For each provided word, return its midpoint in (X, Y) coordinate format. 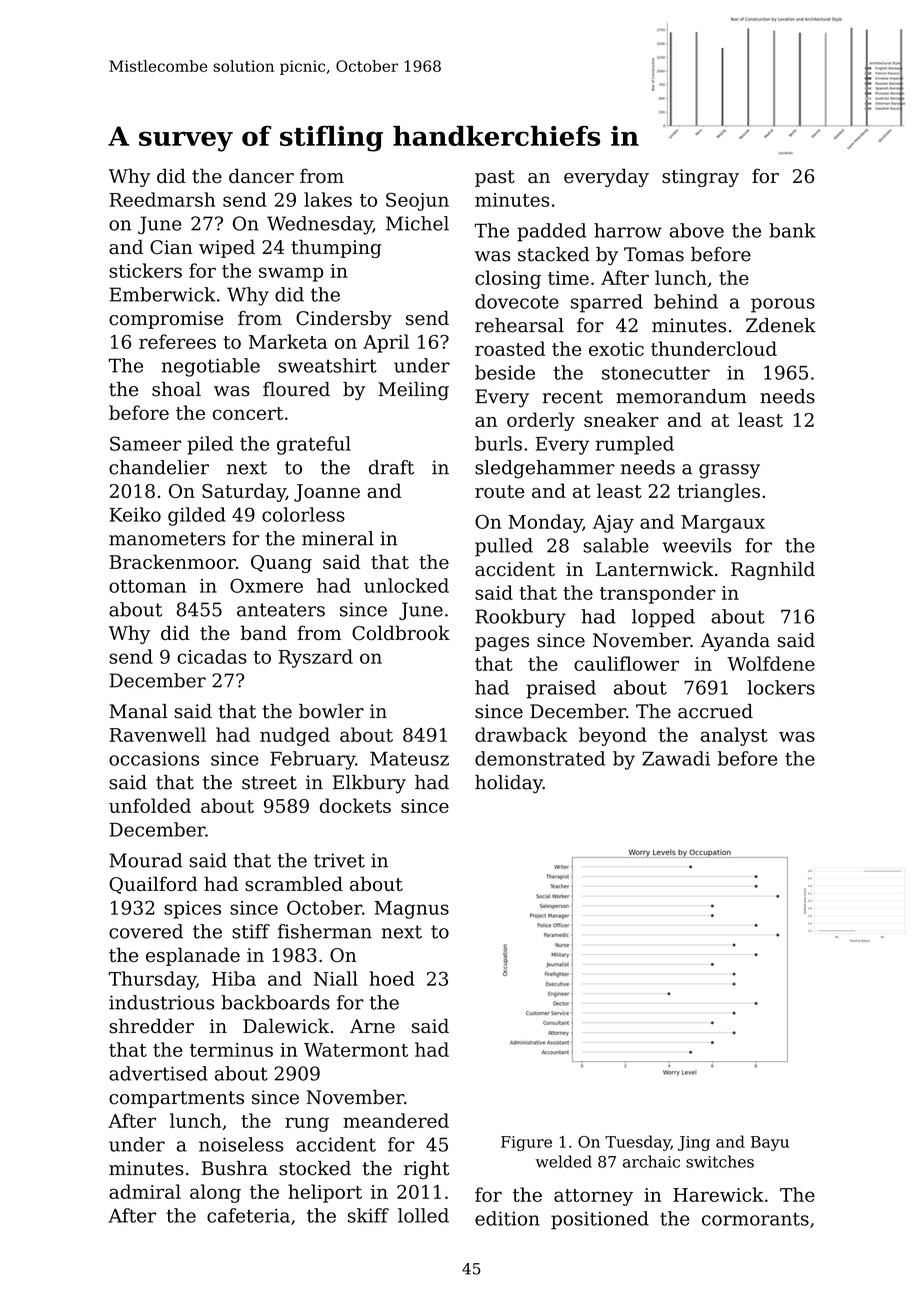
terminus (231, 1050)
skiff (368, 1215)
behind (686, 301)
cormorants (755, 1219)
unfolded (150, 805)
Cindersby (344, 319)
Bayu (770, 1143)
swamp (291, 274)
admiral (145, 1191)
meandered (396, 1120)
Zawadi (676, 758)
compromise (166, 320)
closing (508, 279)
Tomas (654, 254)
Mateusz (409, 758)
